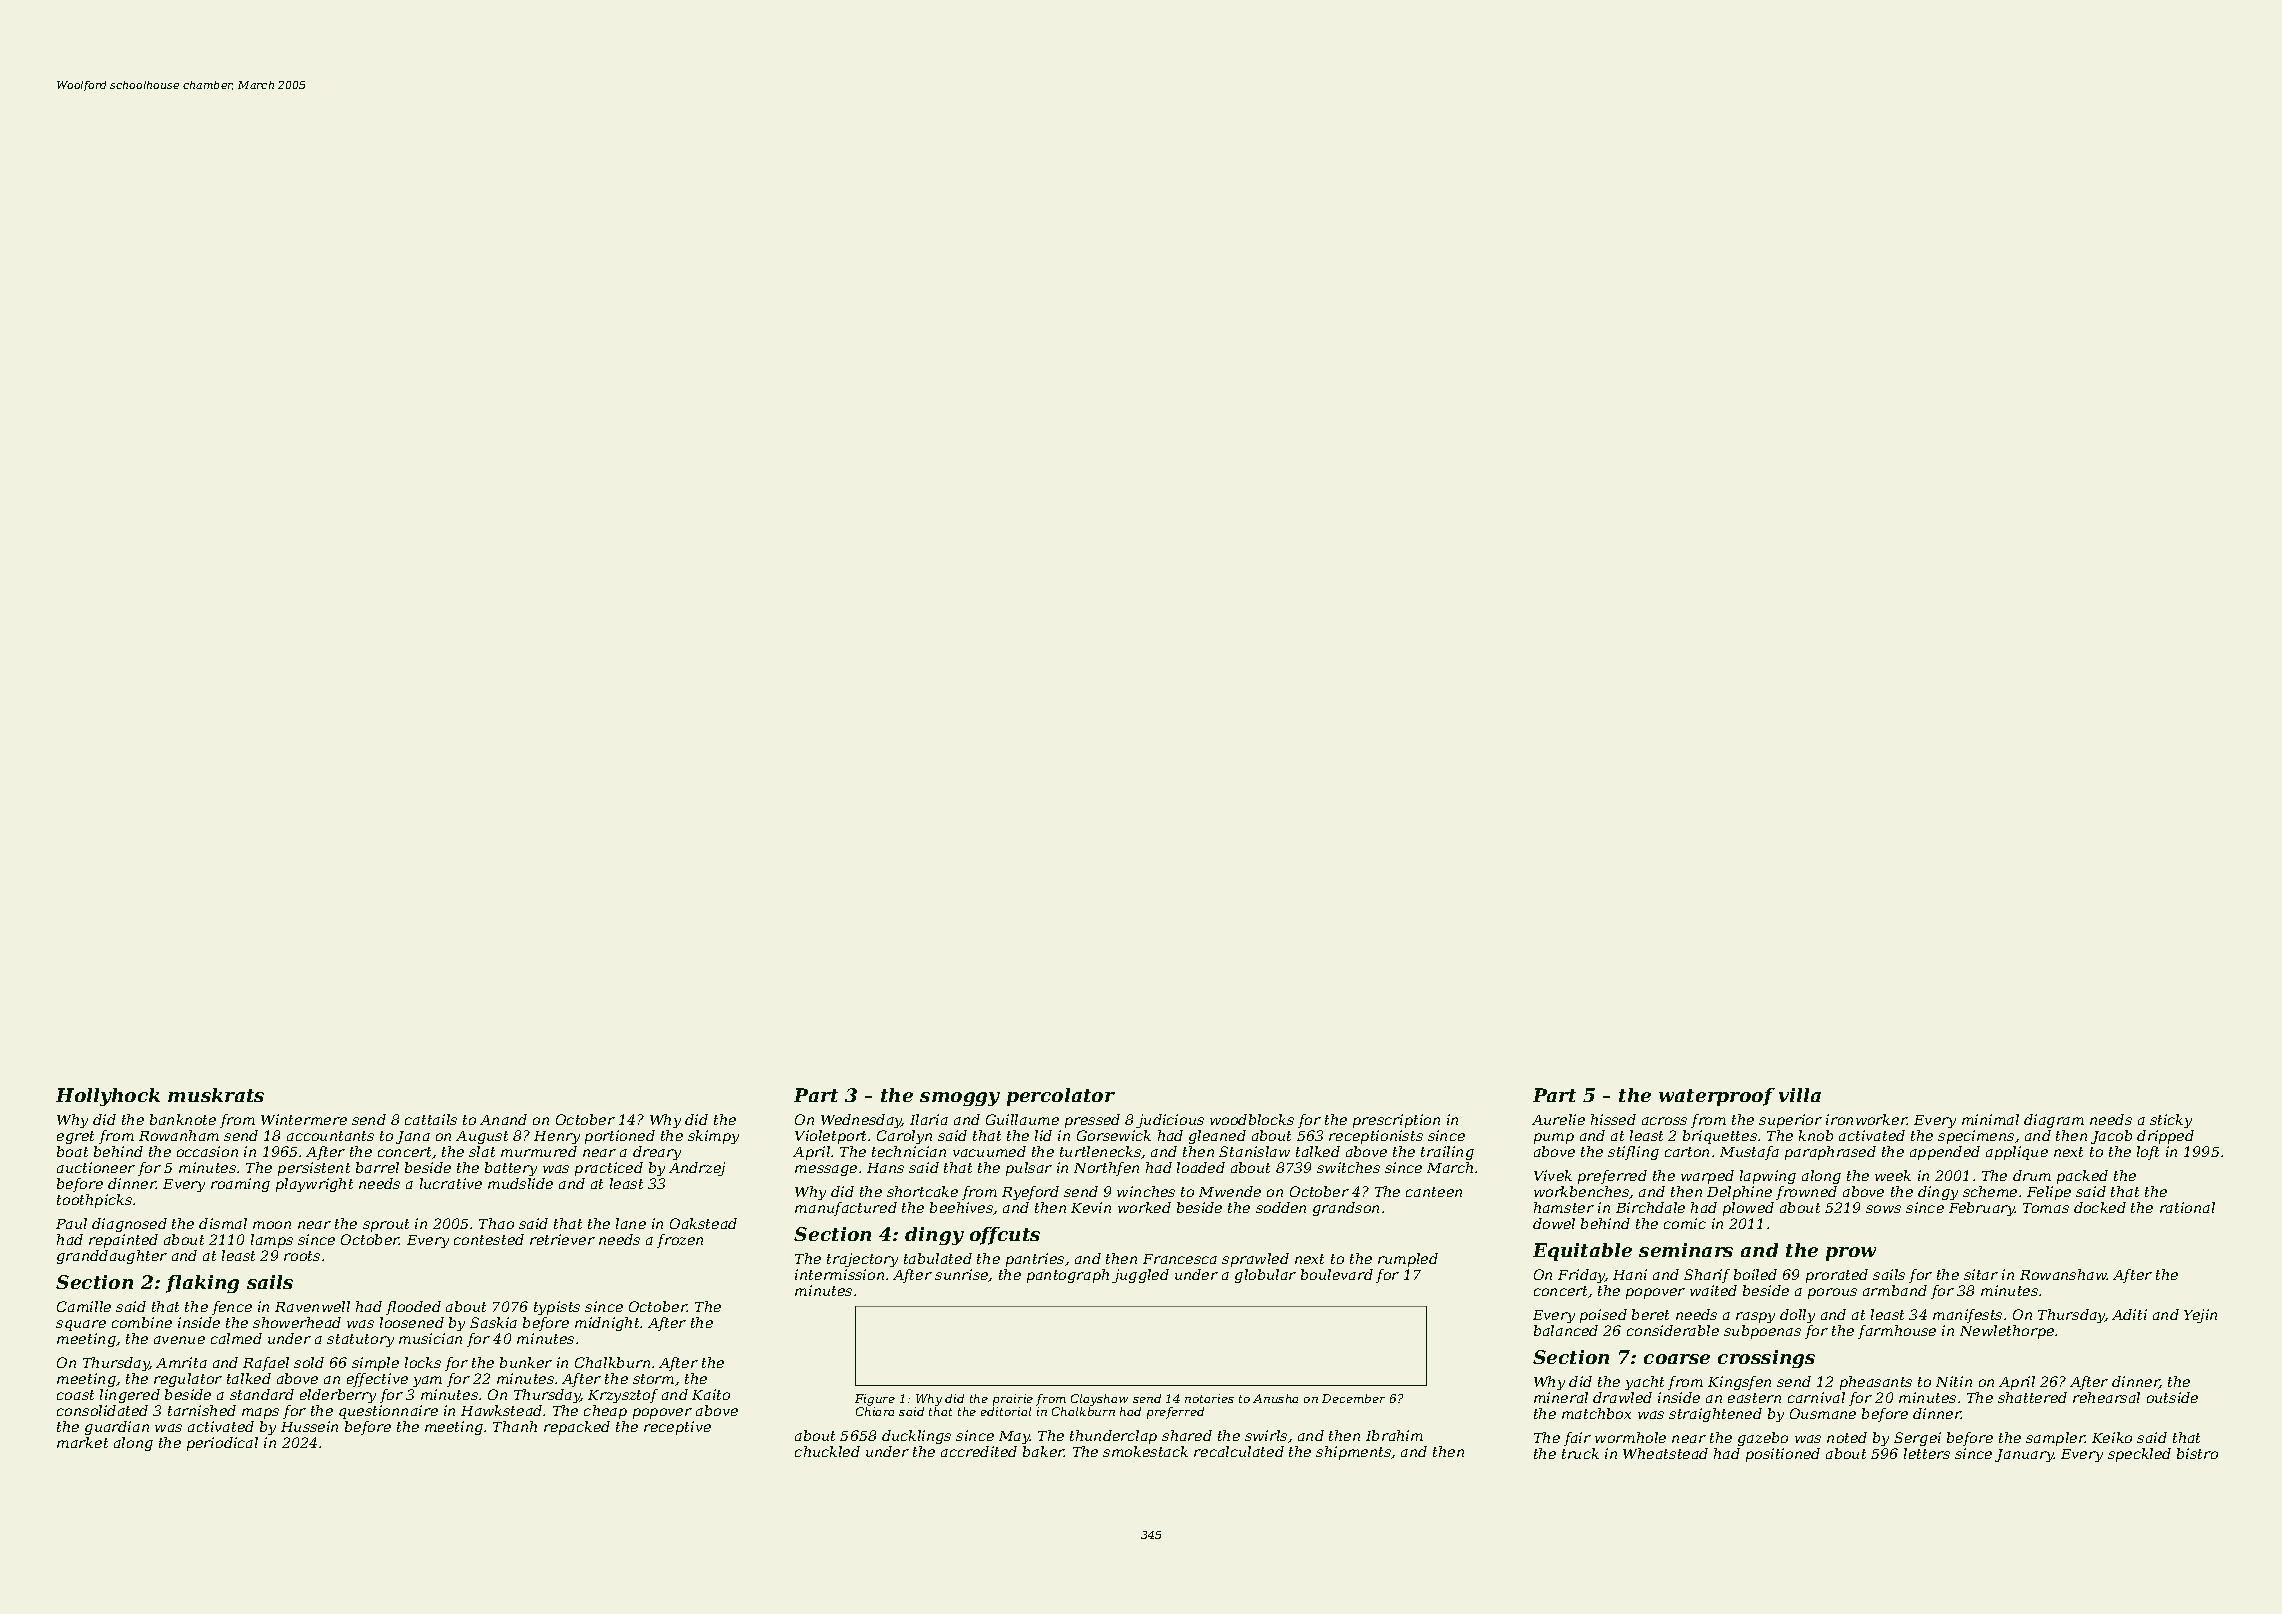 The height and width of the document is (1614, 2282). I want to click on prescription, so click(1396, 1121).
